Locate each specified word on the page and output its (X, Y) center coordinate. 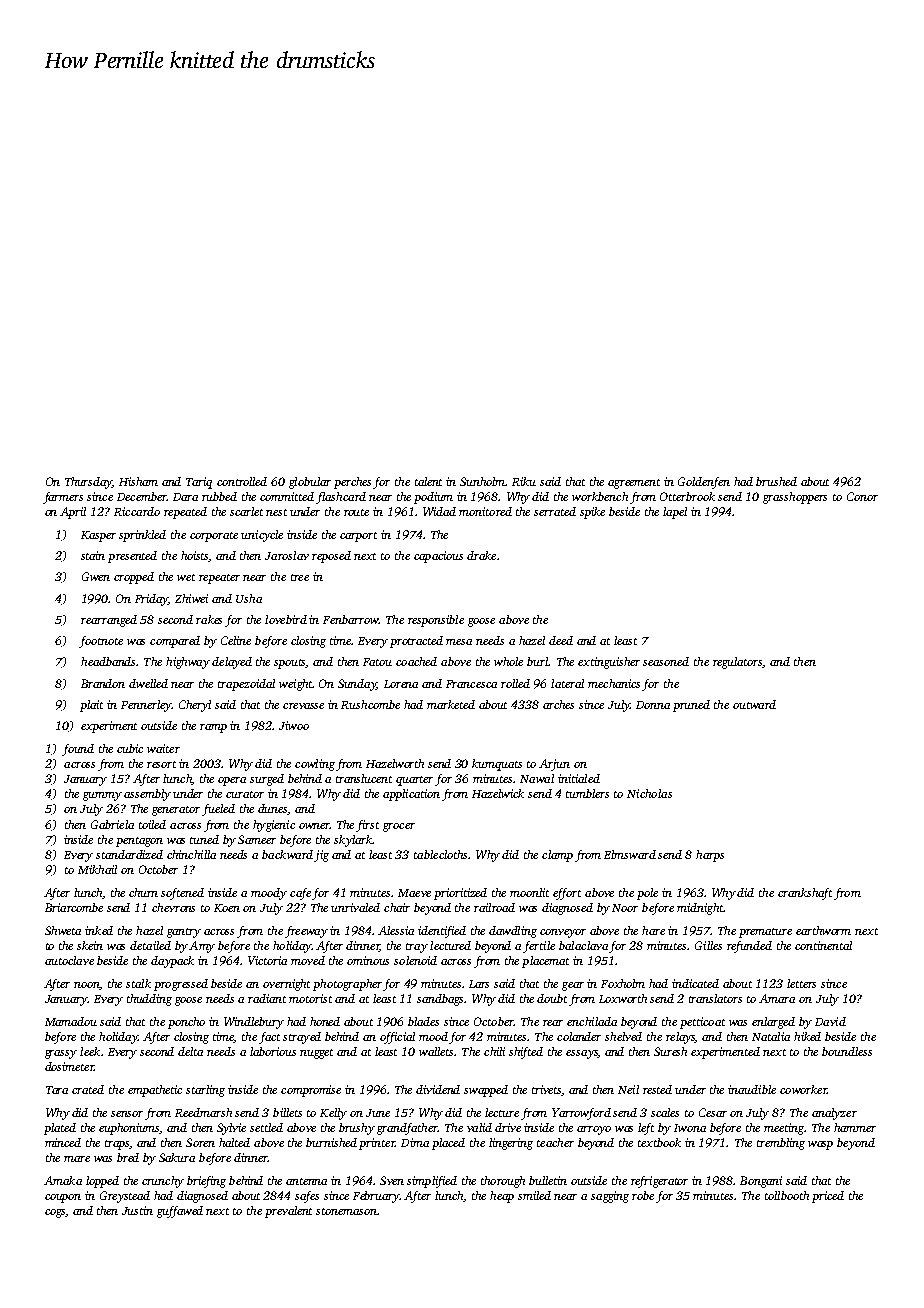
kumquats (497, 765)
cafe (300, 894)
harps (710, 856)
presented (132, 557)
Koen (227, 908)
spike (592, 513)
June (378, 1113)
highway (188, 663)
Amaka (63, 1180)
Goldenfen (704, 483)
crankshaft (805, 894)
